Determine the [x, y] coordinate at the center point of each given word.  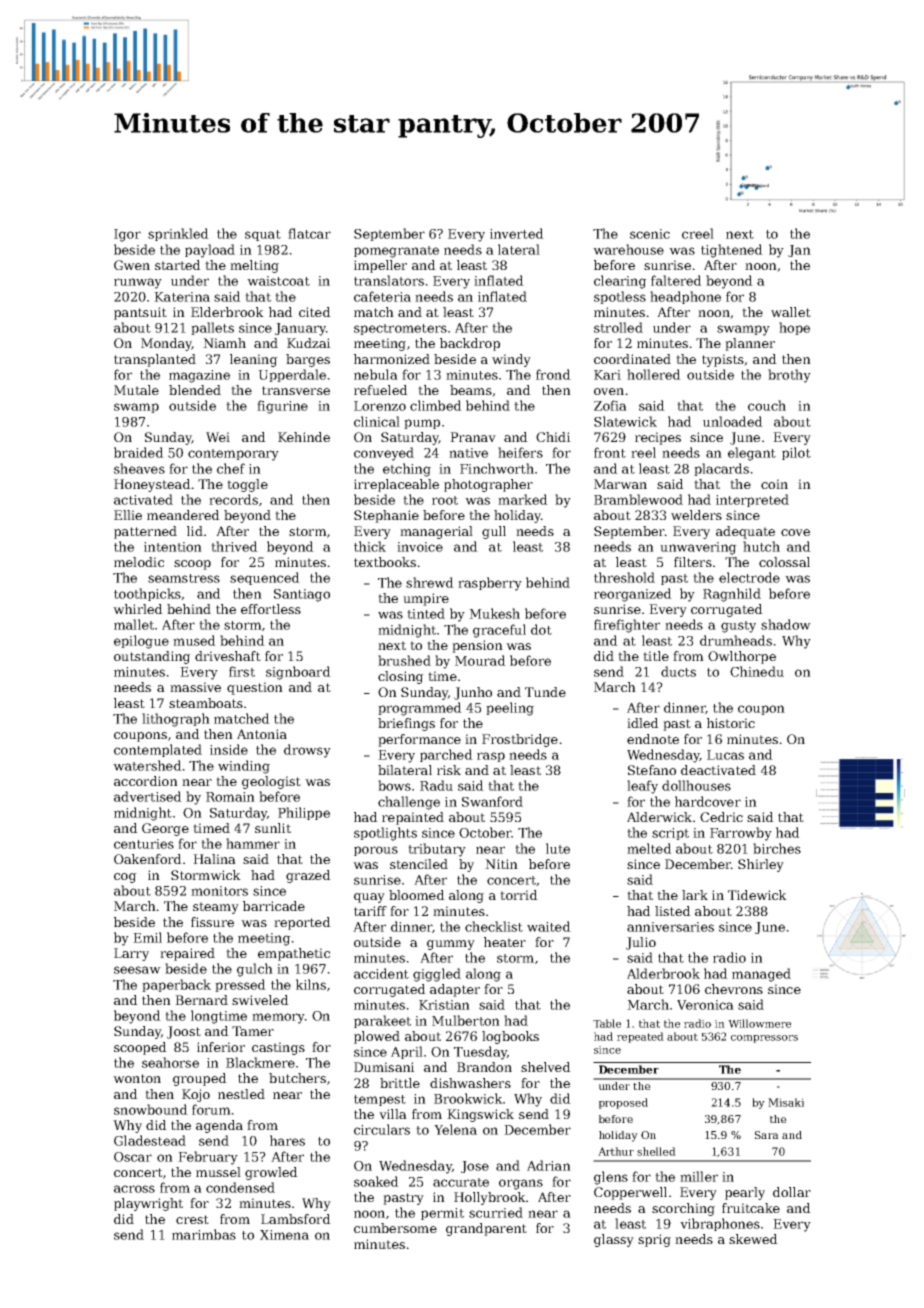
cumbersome [395, 1228]
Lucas [725, 755]
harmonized [392, 359]
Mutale [136, 390]
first [242, 671]
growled [271, 1173]
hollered [654, 374]
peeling [510, 709]
